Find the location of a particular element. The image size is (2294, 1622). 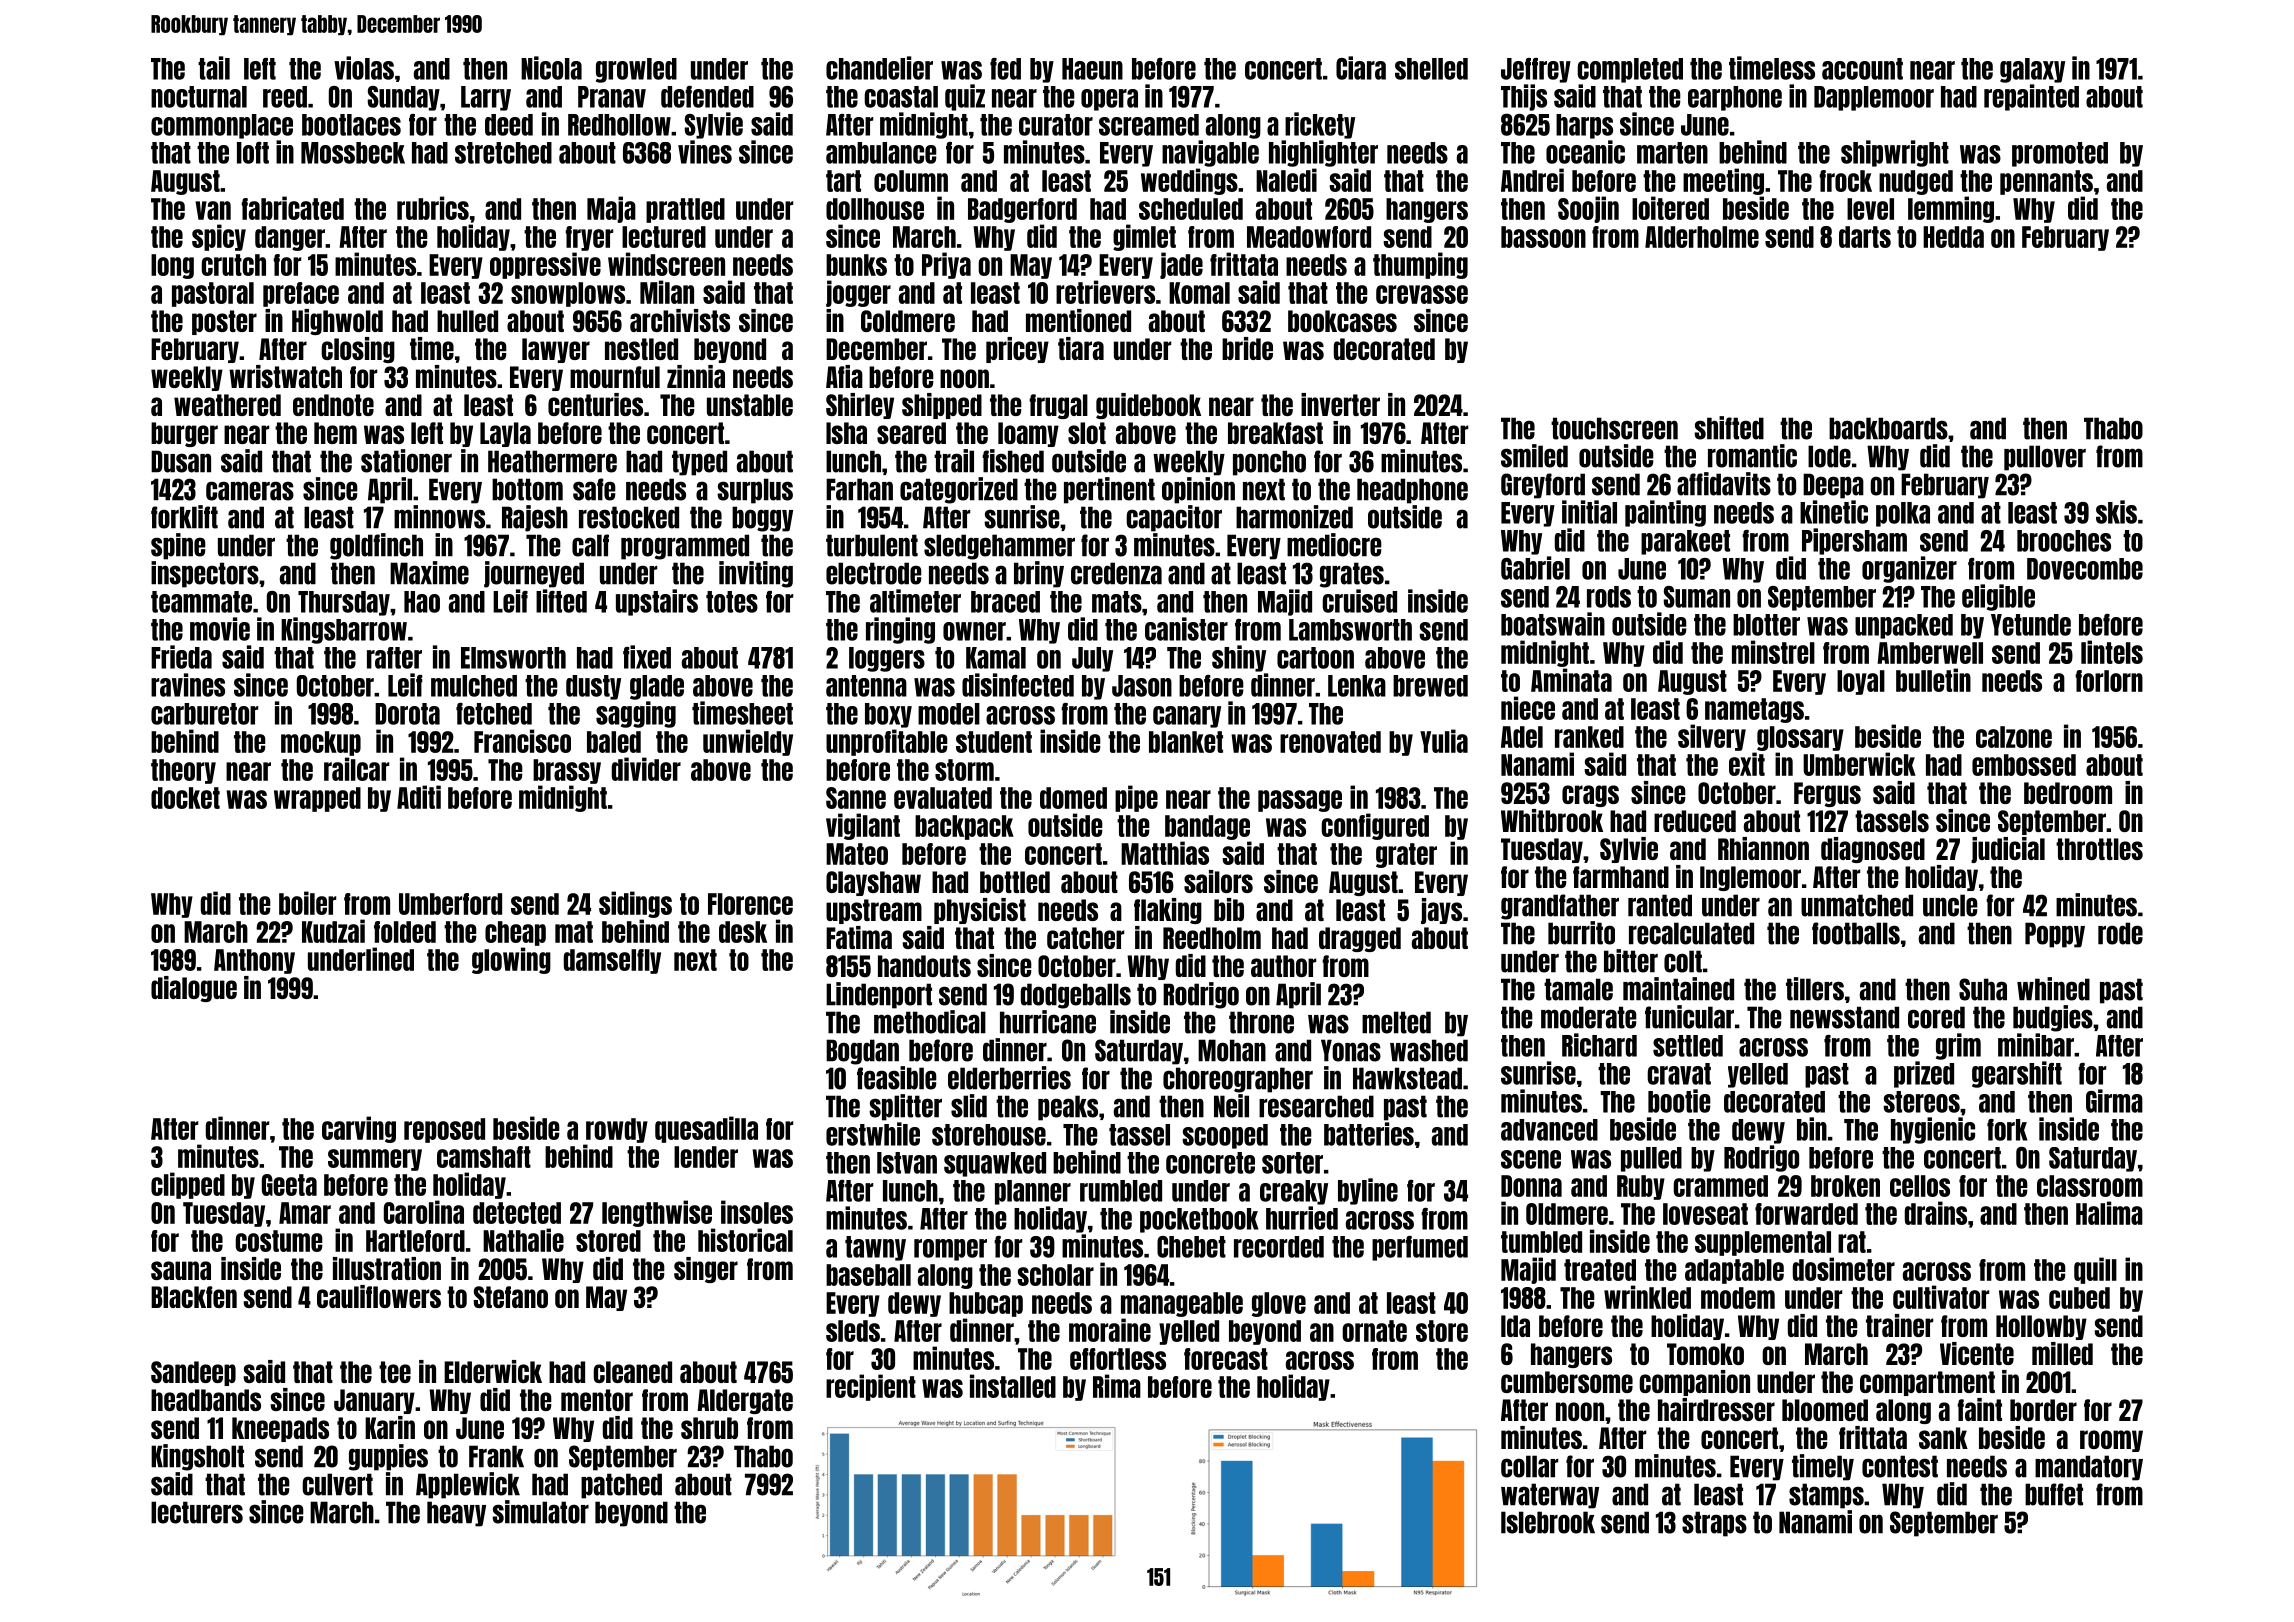

highlighter is located at coordinates (1323, 153).
